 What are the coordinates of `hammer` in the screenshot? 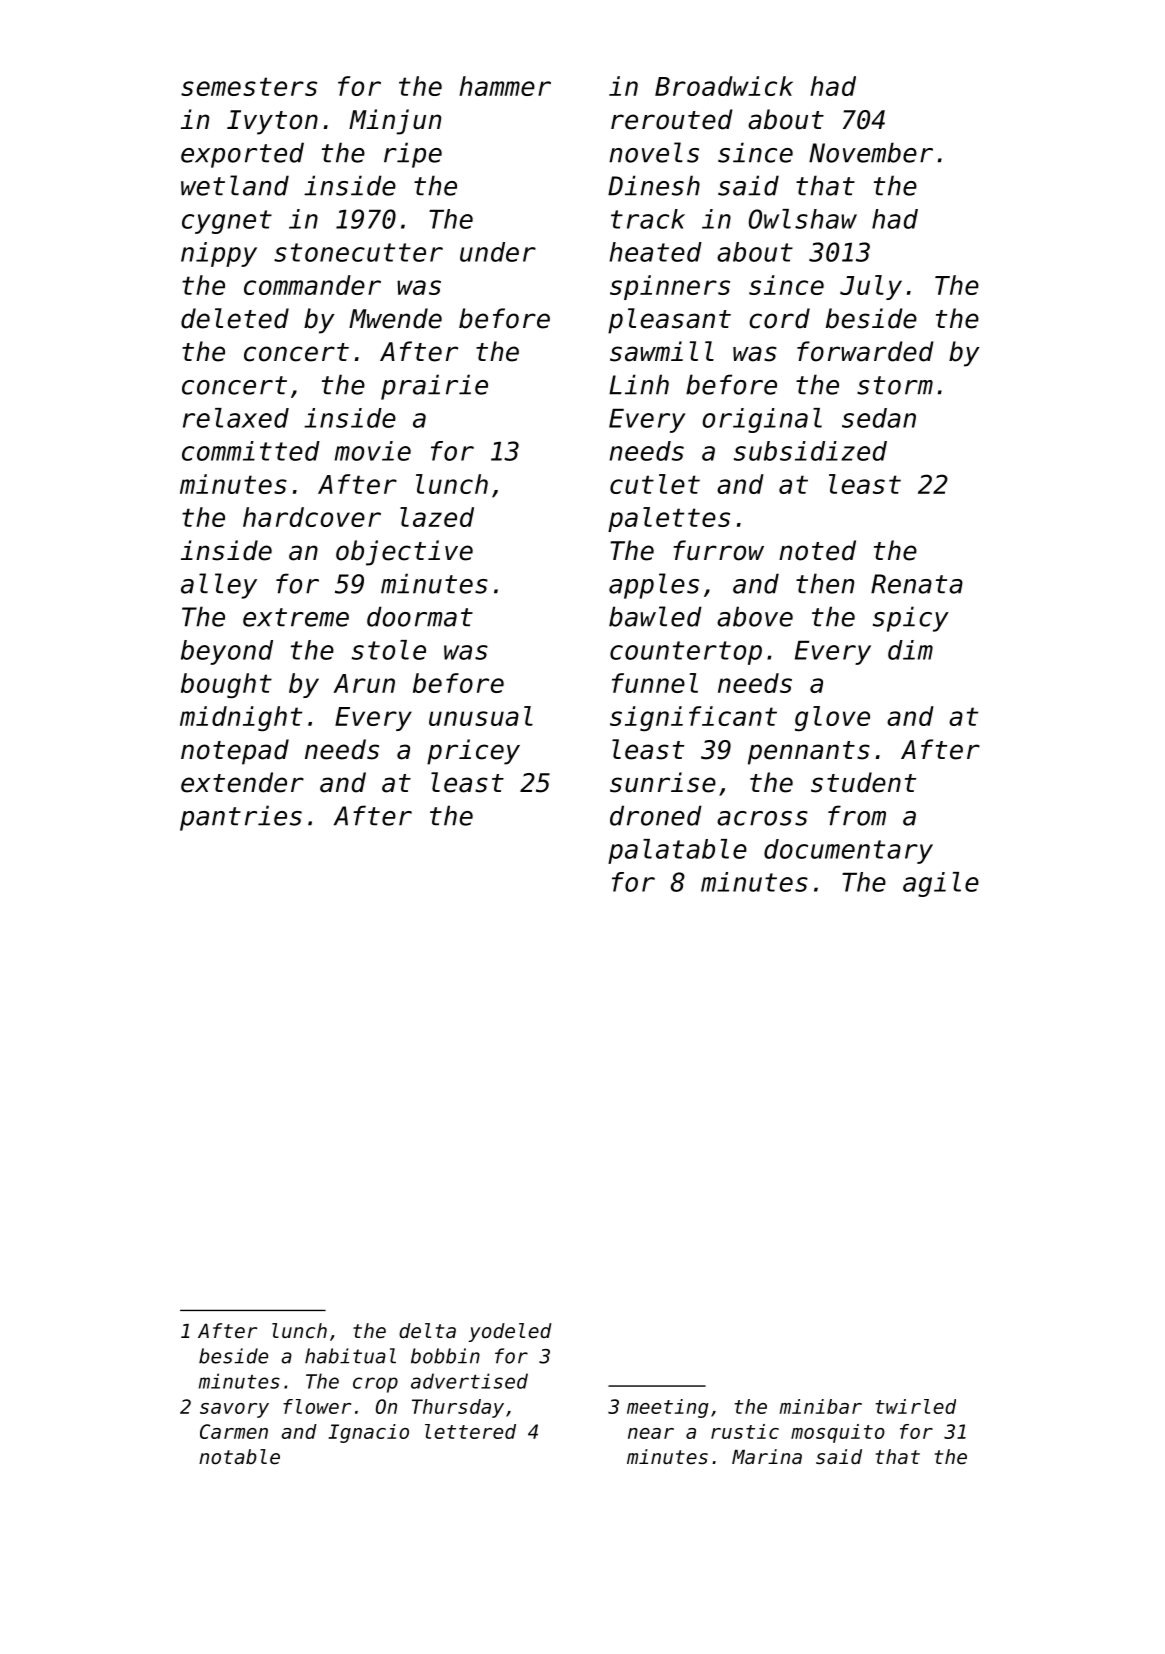 It's located at (505, 86).
